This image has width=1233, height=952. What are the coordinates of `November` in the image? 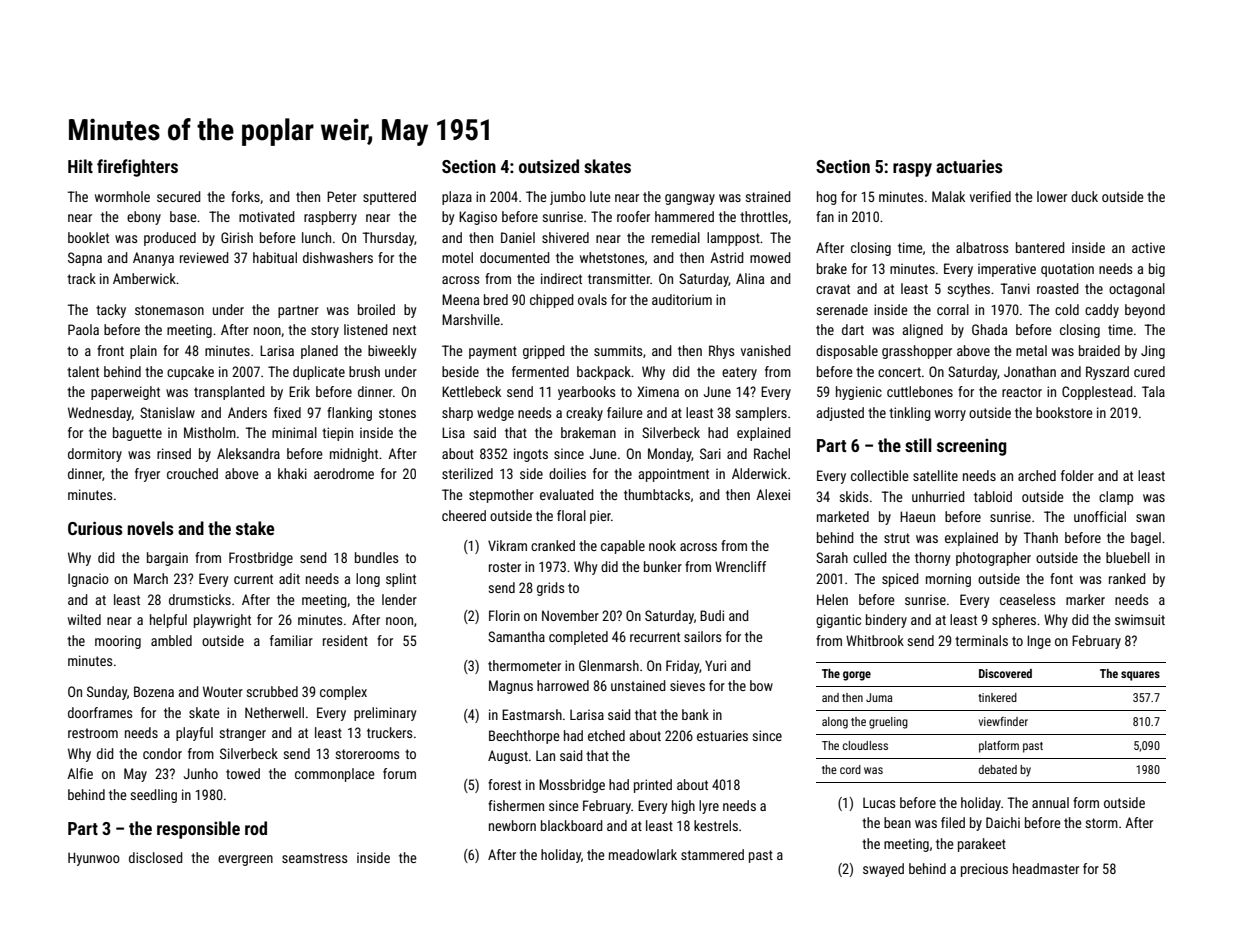 It's located at (570, 615).
